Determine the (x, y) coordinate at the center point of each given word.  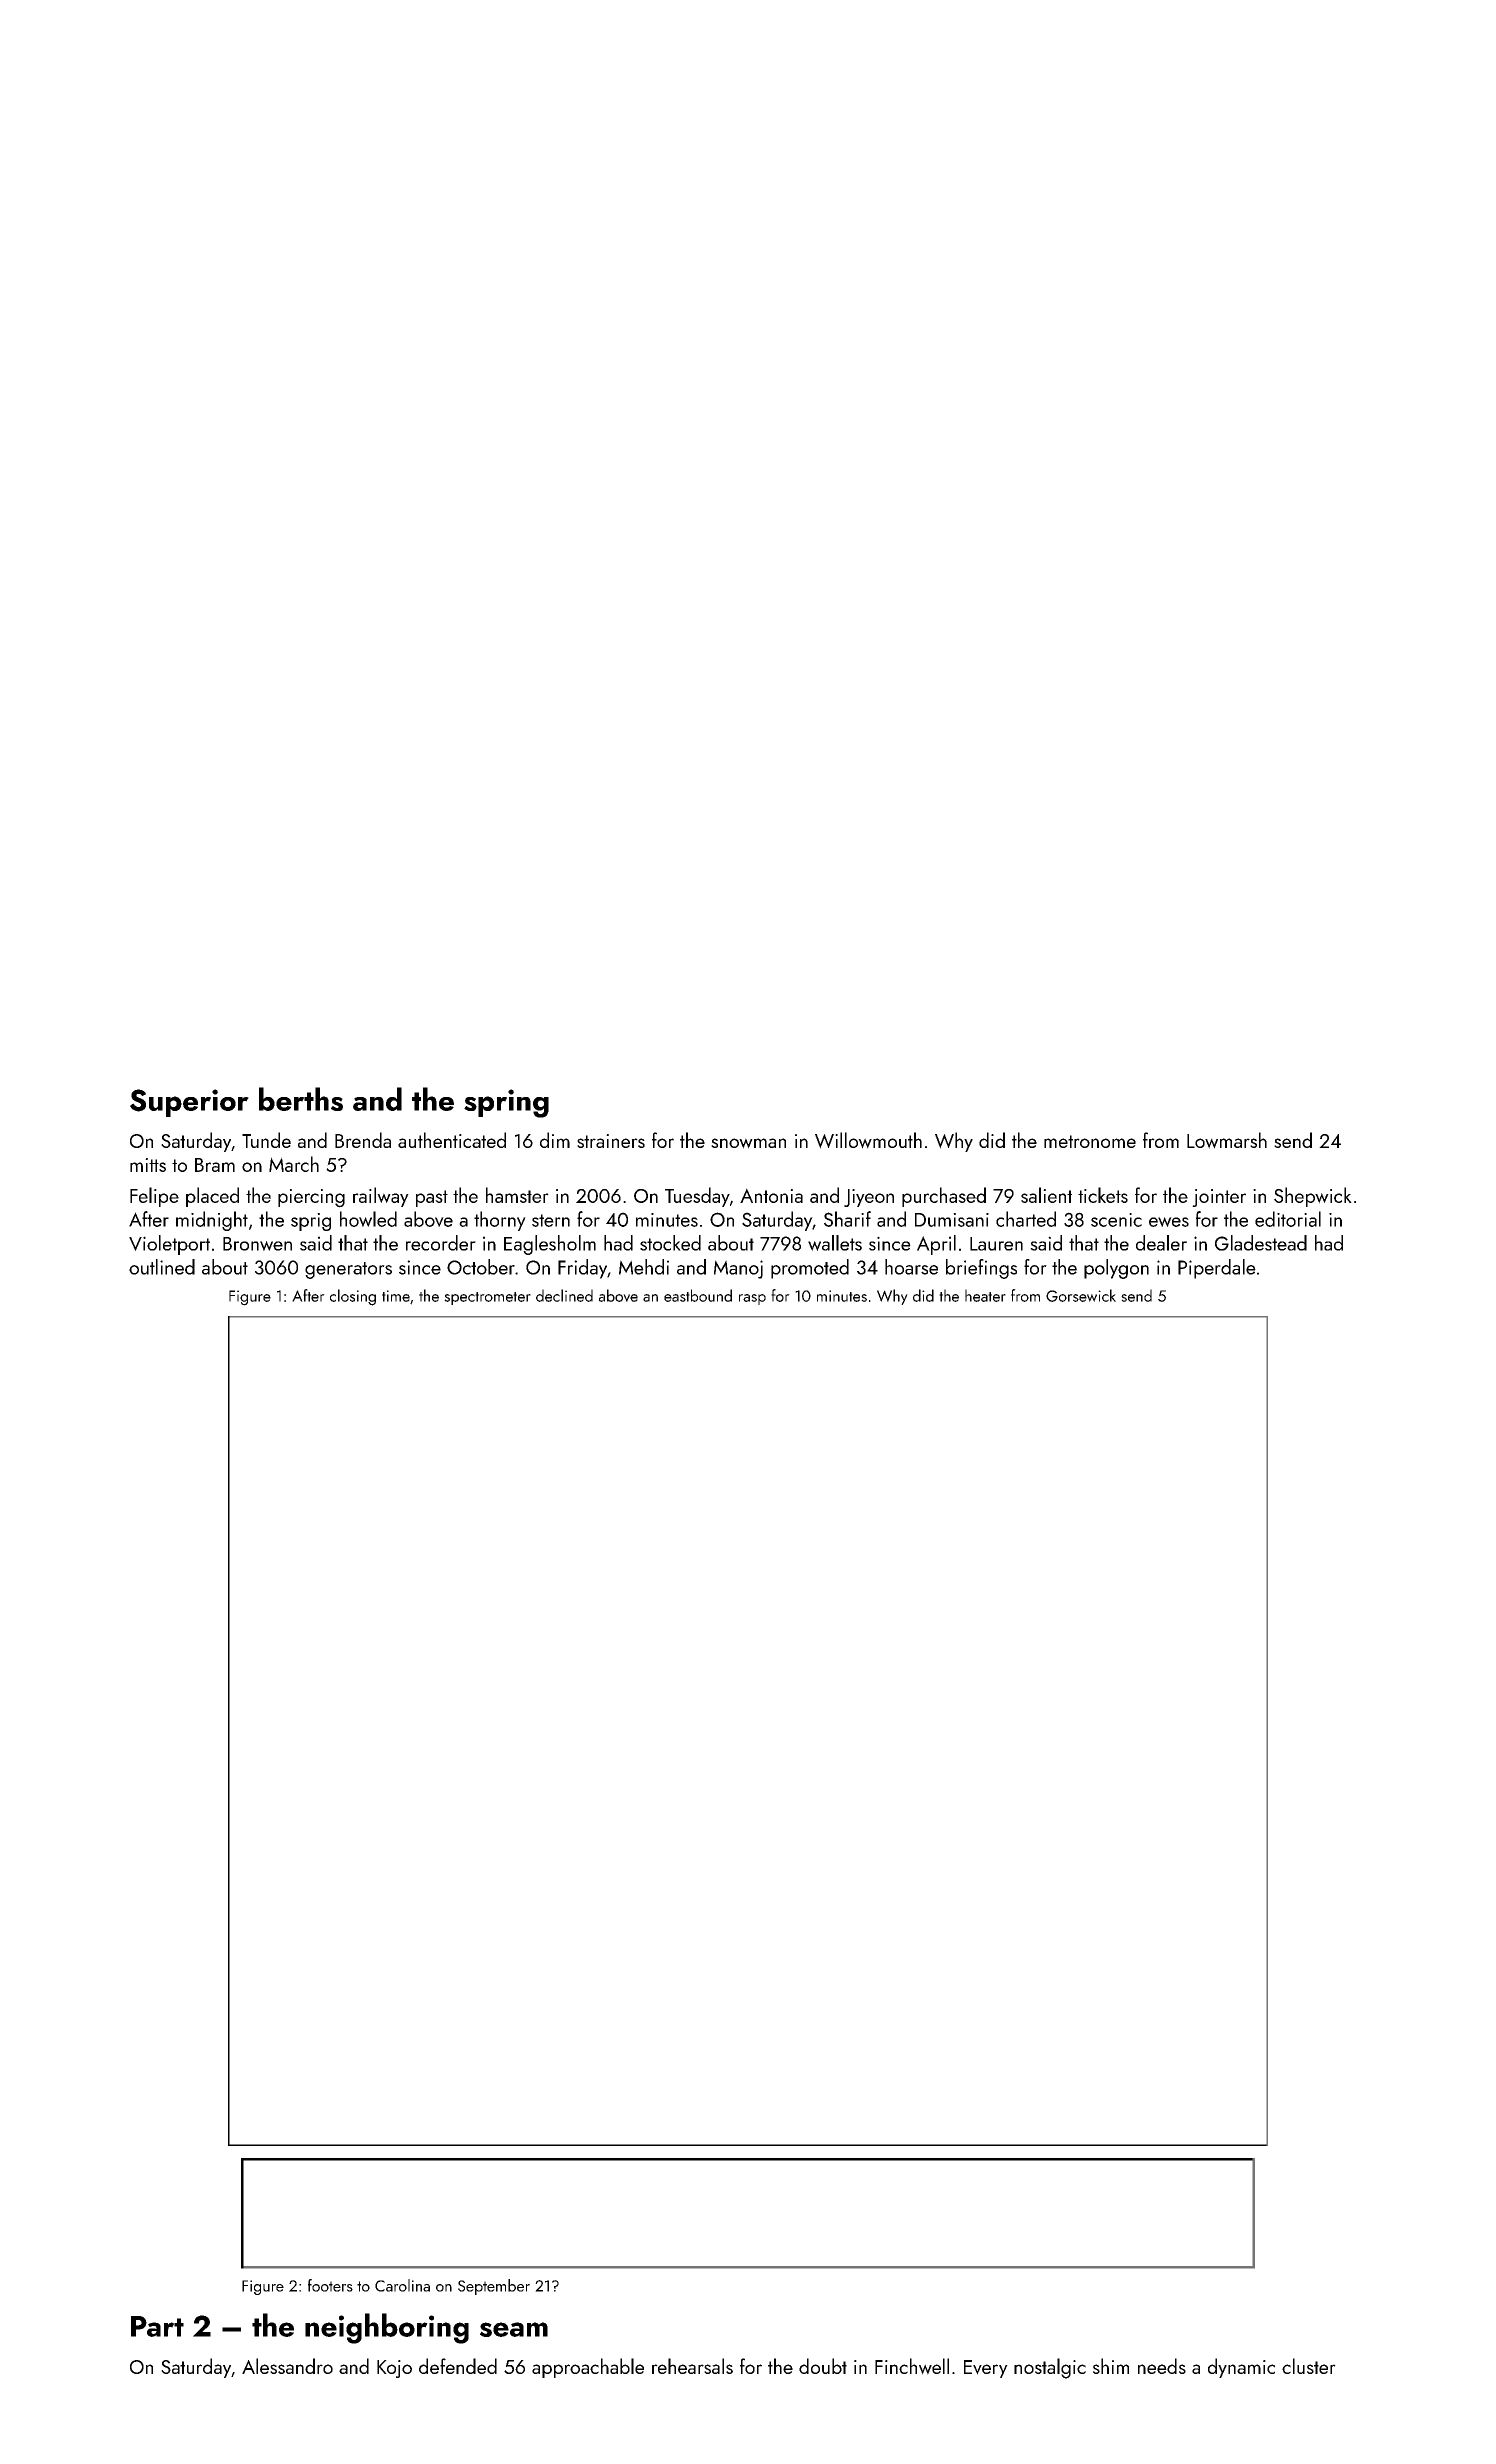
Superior (189, 1103)
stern (551, 1220)
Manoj (738, 1269)
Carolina (402, 2285)
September (494, 2287)
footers (330, 2285)
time (396, 1296)
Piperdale (1217, 1269)
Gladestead (1261, 1243)
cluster (1309, 2366)
